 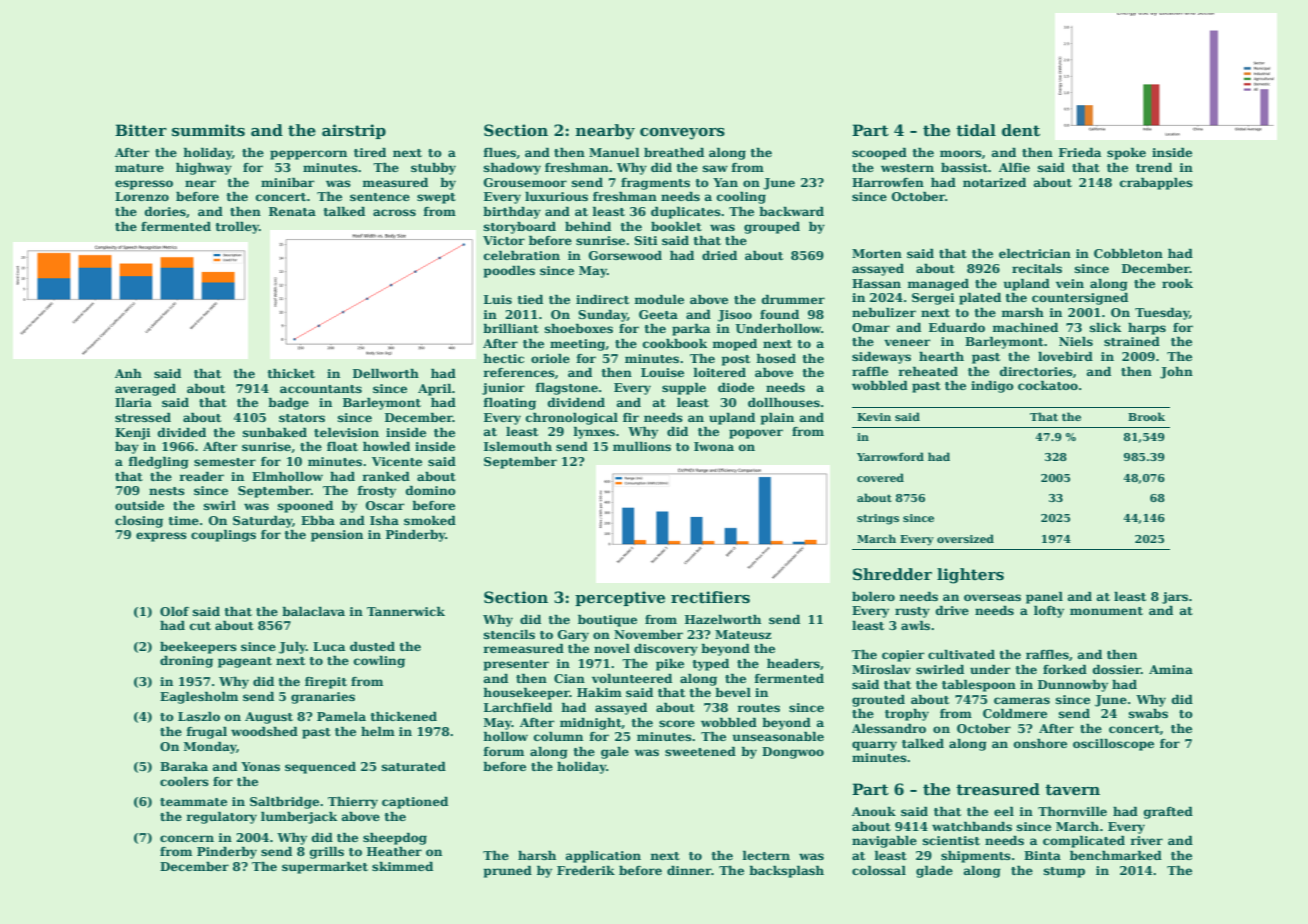 What do you see at coordinates (879, 870) in the screenshot?
I see `colossal` at bounding box center [879, 870].
